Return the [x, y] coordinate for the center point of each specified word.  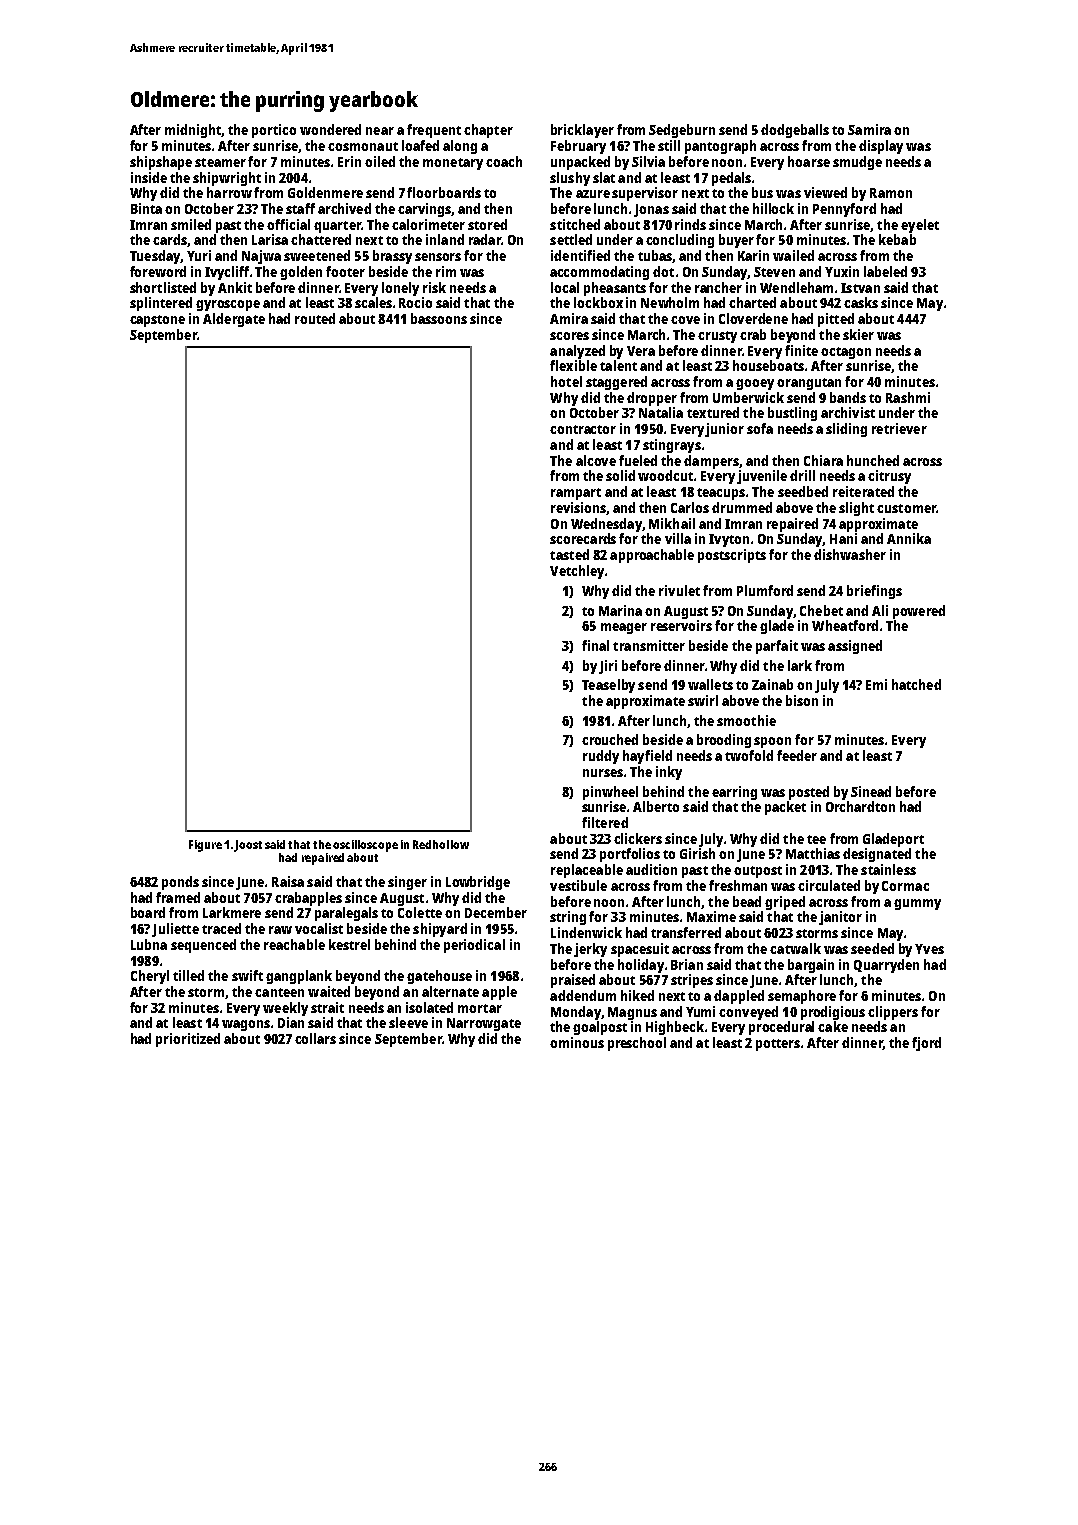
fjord [926, 1044]
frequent [434, 131]
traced [221, 928]
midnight [193, 131]
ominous [577, 1042]
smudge [857, 163]
